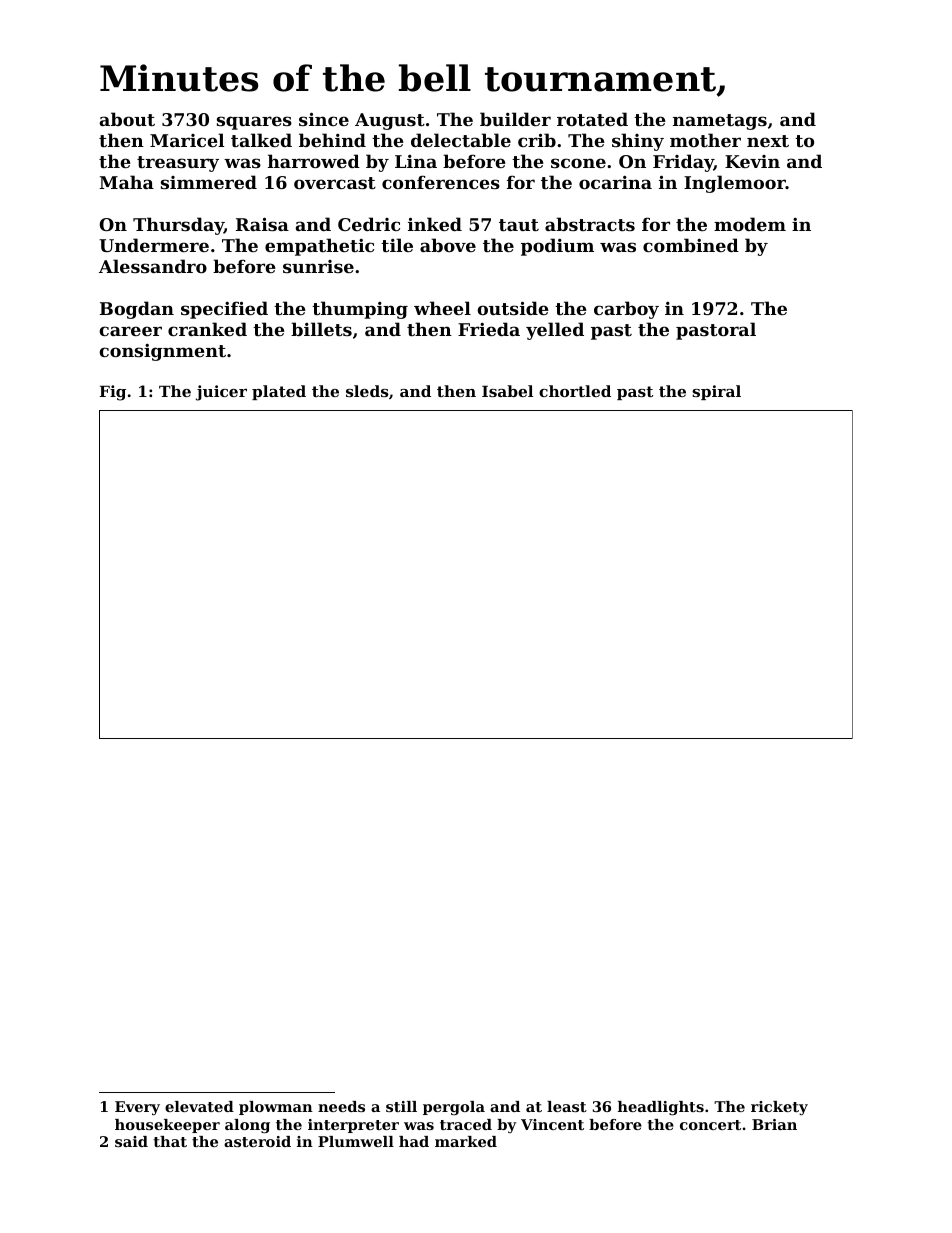  What do you see at coordinates (341, 1106) in the screenshot?
I see `needs` at bounding box center [341, 1106].
